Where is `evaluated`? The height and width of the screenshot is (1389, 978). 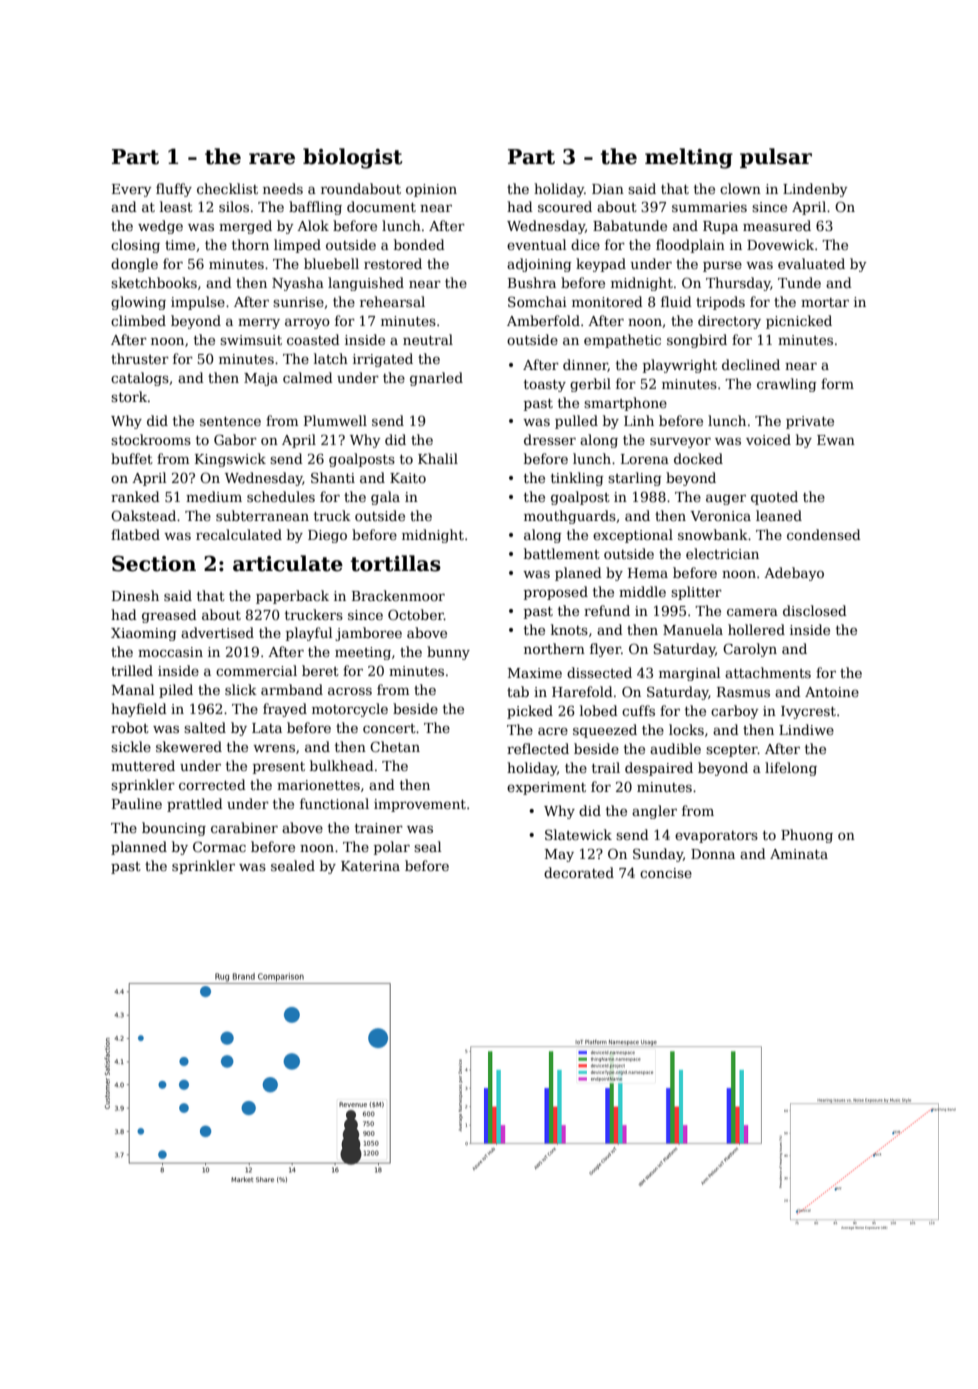 evaluated is located at coordinates (811, 263).
